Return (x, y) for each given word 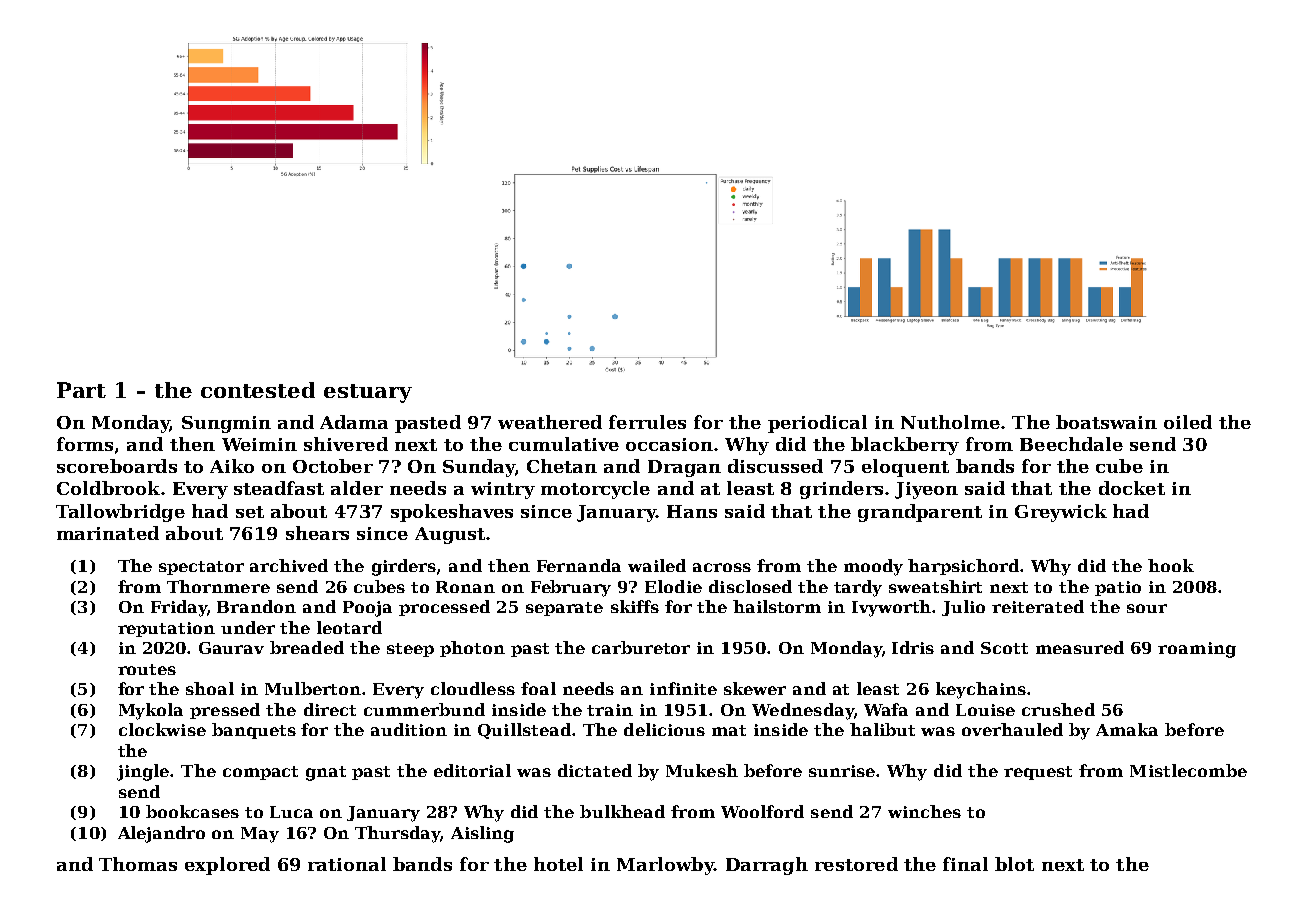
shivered (346, 444)
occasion (669, 444)
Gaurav (231, 648)
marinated (108, 533)
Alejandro (161, 834)
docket (1132, 488)
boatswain (1106, 422)
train (610, 710)
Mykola (151, 711)
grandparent (920, 513)
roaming (1197, 650)
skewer (755, 688)
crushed (1058, 709)
